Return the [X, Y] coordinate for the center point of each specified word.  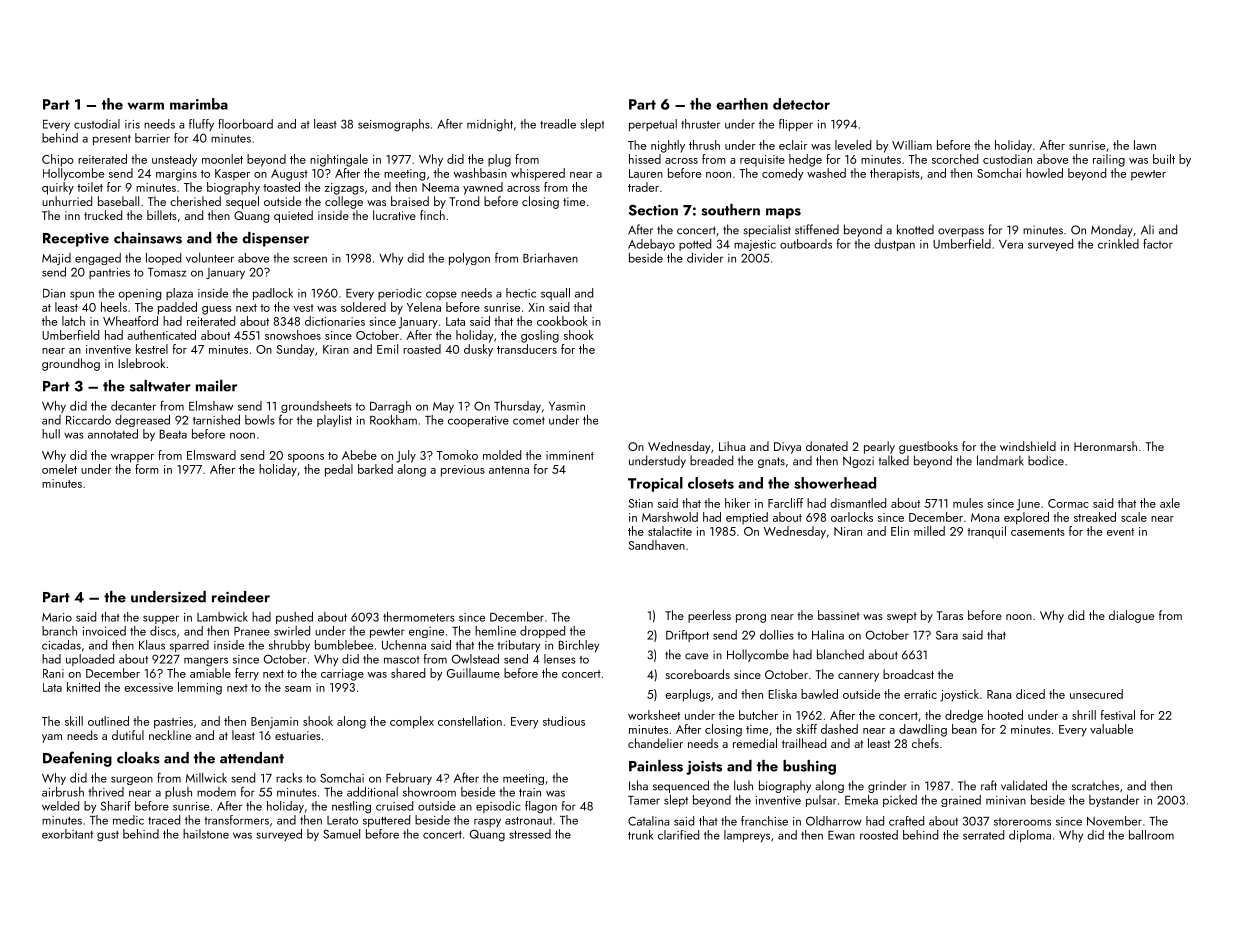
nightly [668, 146]
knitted [83, 687]
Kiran [336, 349]
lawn [1145, 145]
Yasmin [567, 406]
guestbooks [928, 447]
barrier [152, 138]
